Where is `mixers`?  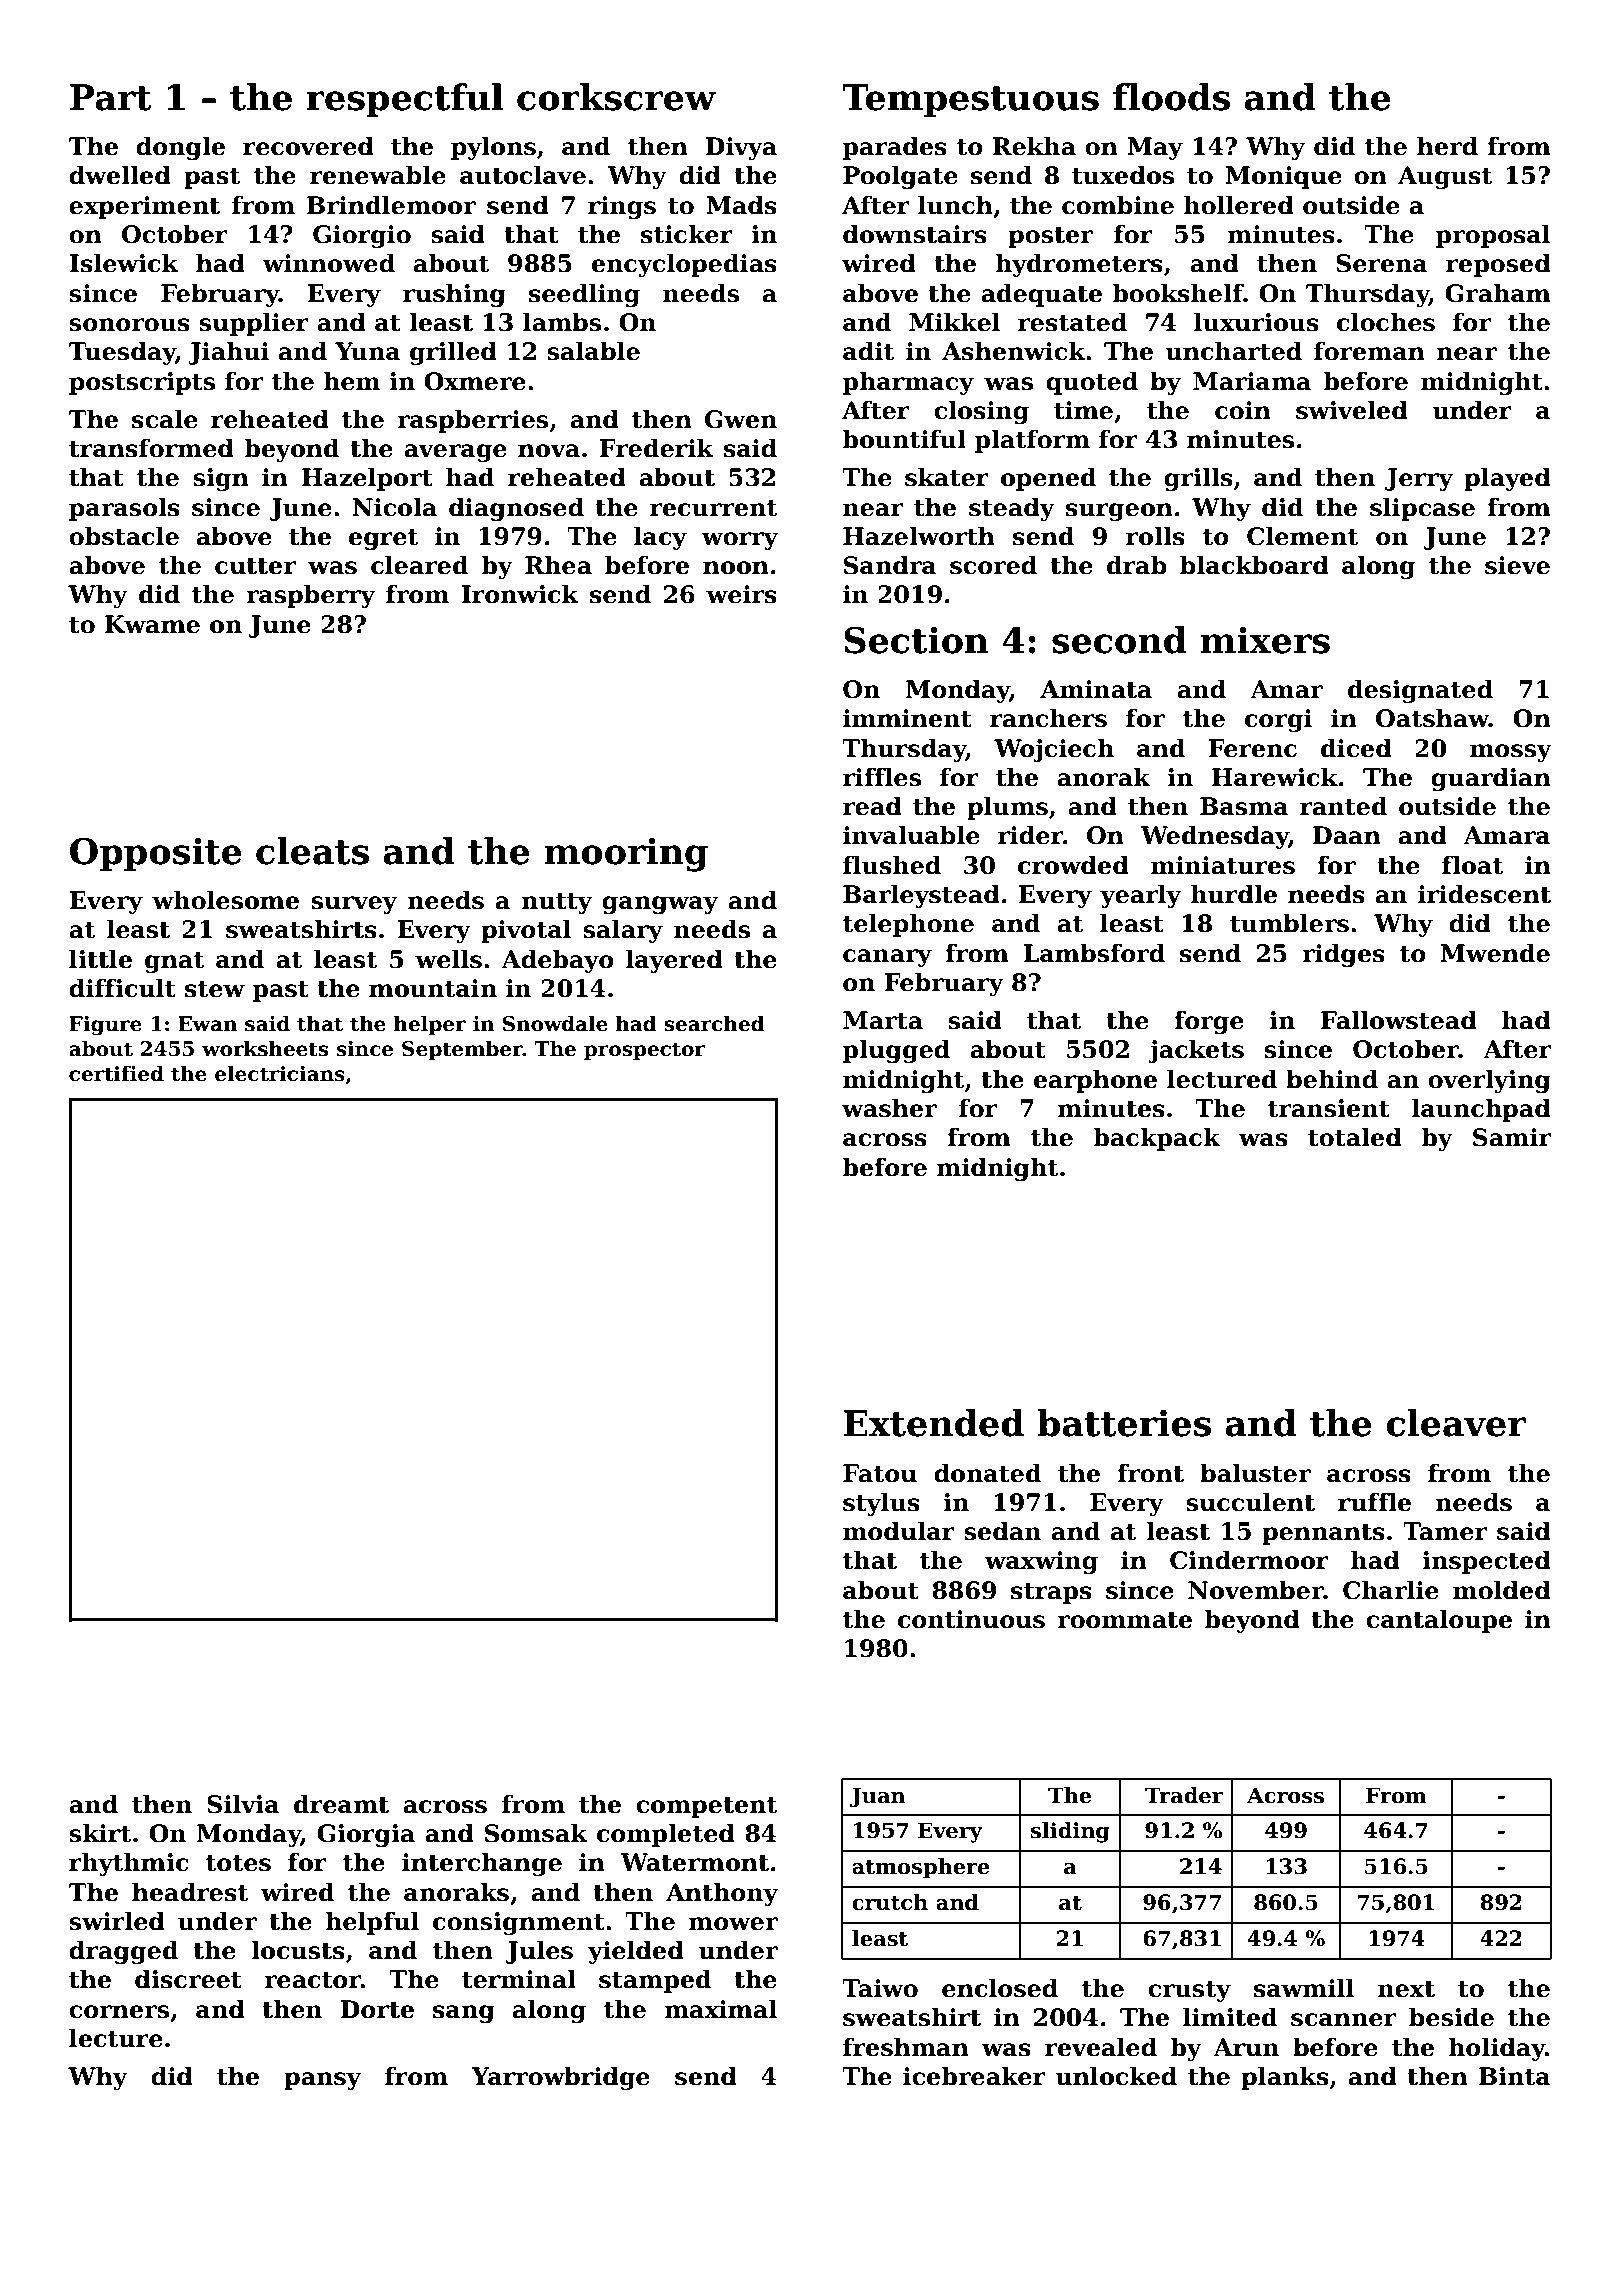 mixers is located at coordinates (1265, 640).
